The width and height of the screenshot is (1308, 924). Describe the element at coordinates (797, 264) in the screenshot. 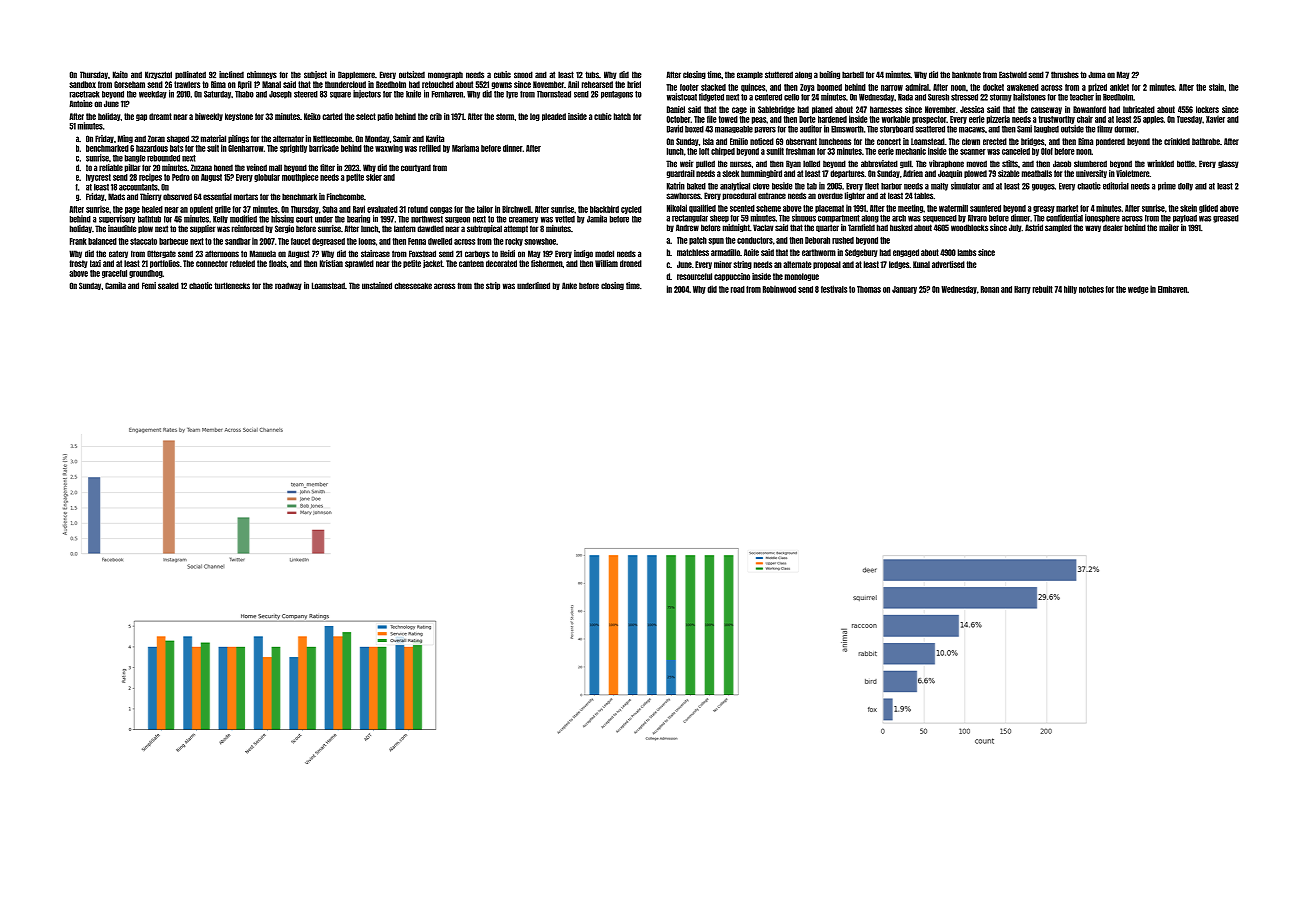

I see `alternate` at that location.
